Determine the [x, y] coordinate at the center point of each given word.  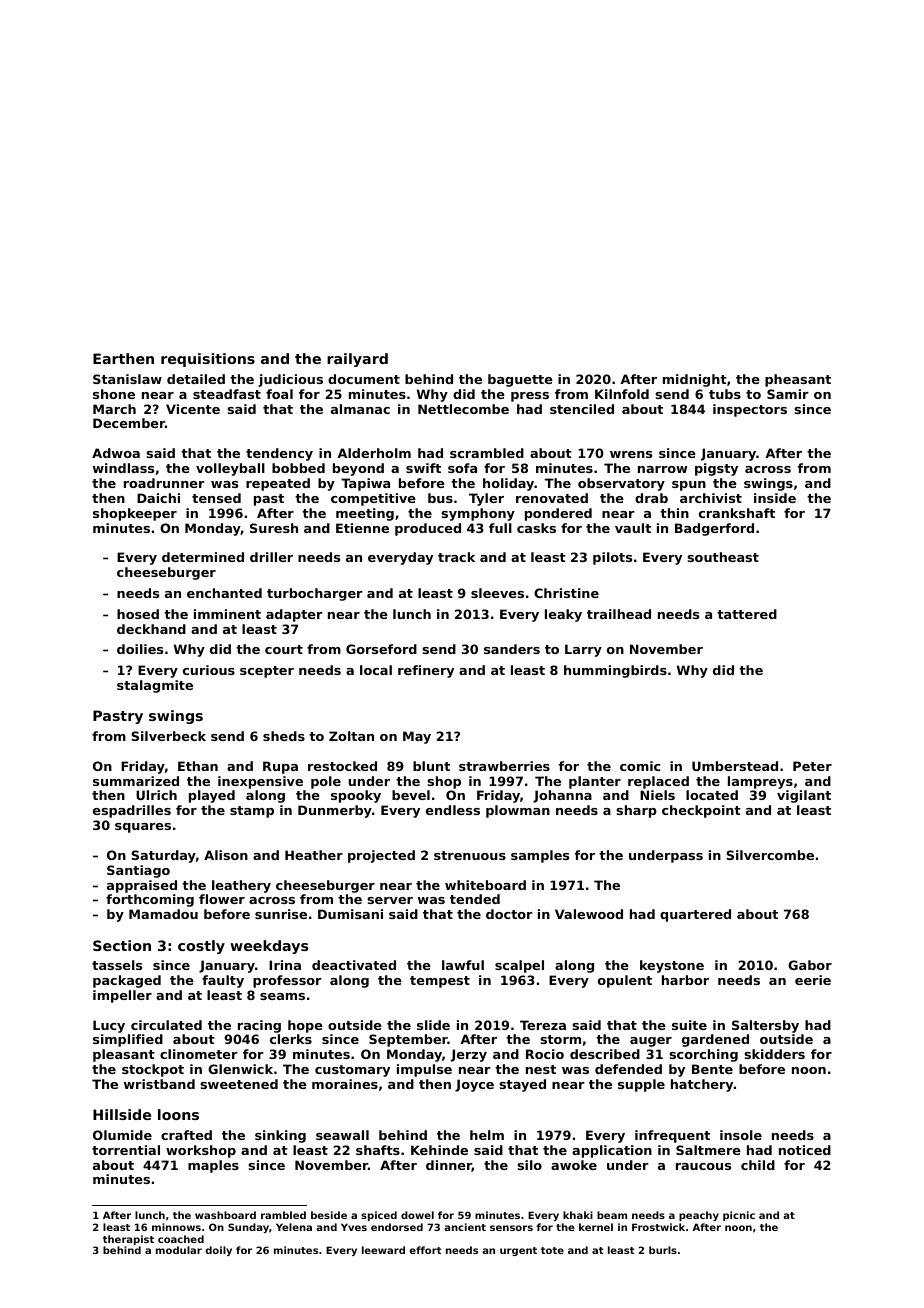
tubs [725, 394]
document [364, 379]
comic [640, 766]
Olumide [122, 1135]
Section [122, 945]
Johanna [562, 796]
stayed [522, 1085]
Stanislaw [127, 379]
